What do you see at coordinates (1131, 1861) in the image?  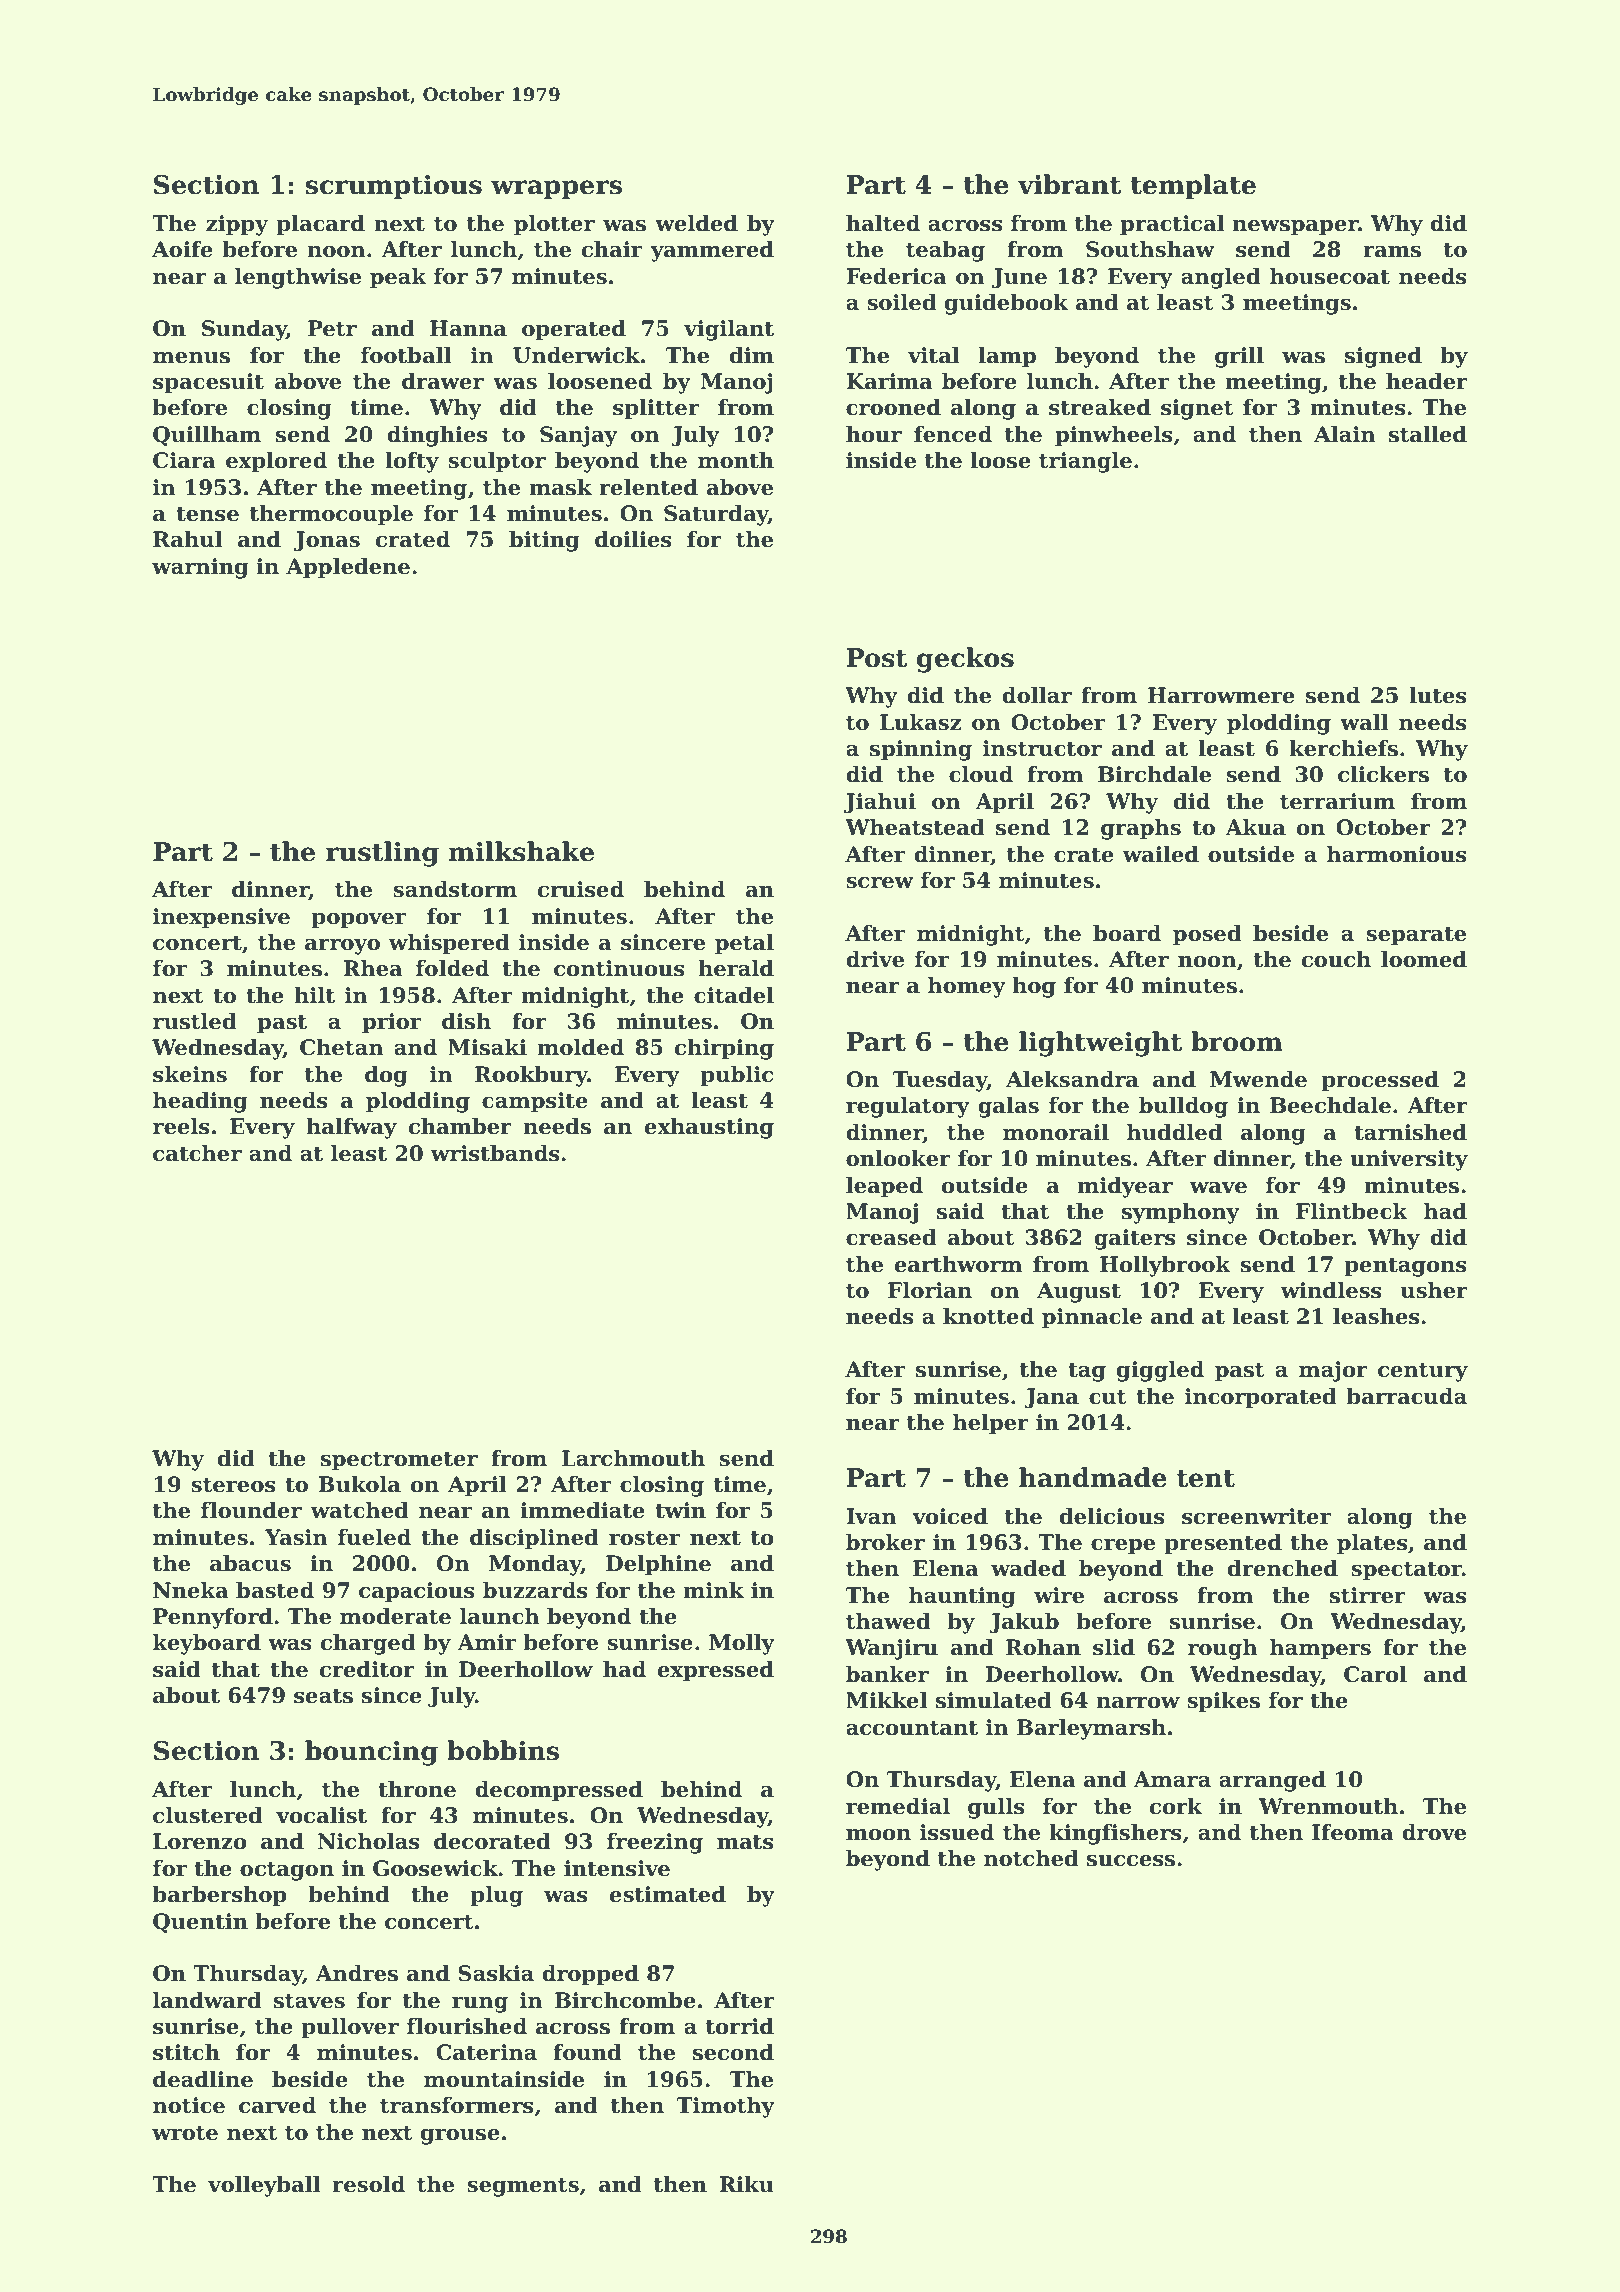 I see `success` at bounding box center [1131, 1861].
